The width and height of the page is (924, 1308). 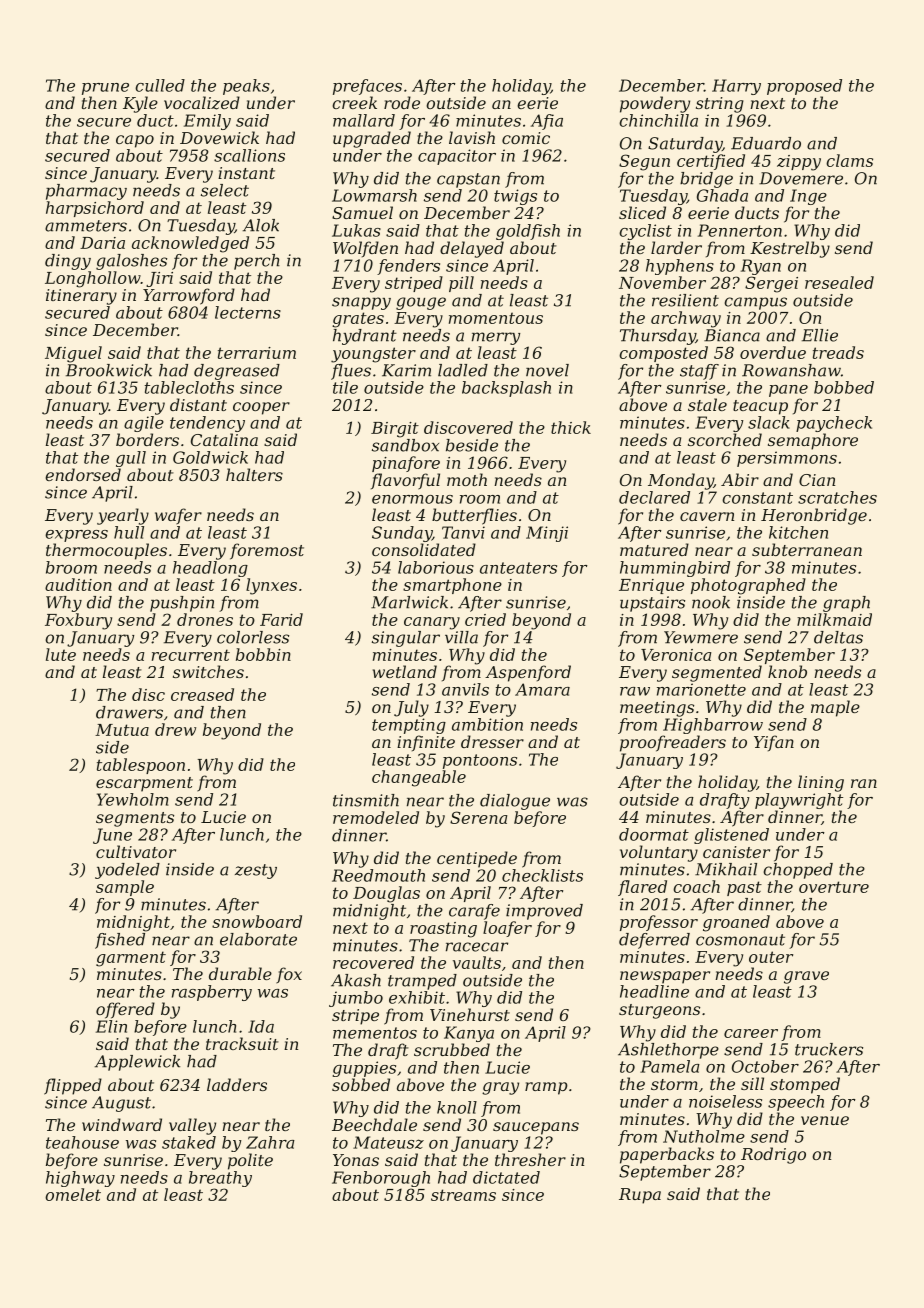 What do you see at coordinates (825, 1120) in the page?
I see `venue` at bounding box center [825, 1120].
